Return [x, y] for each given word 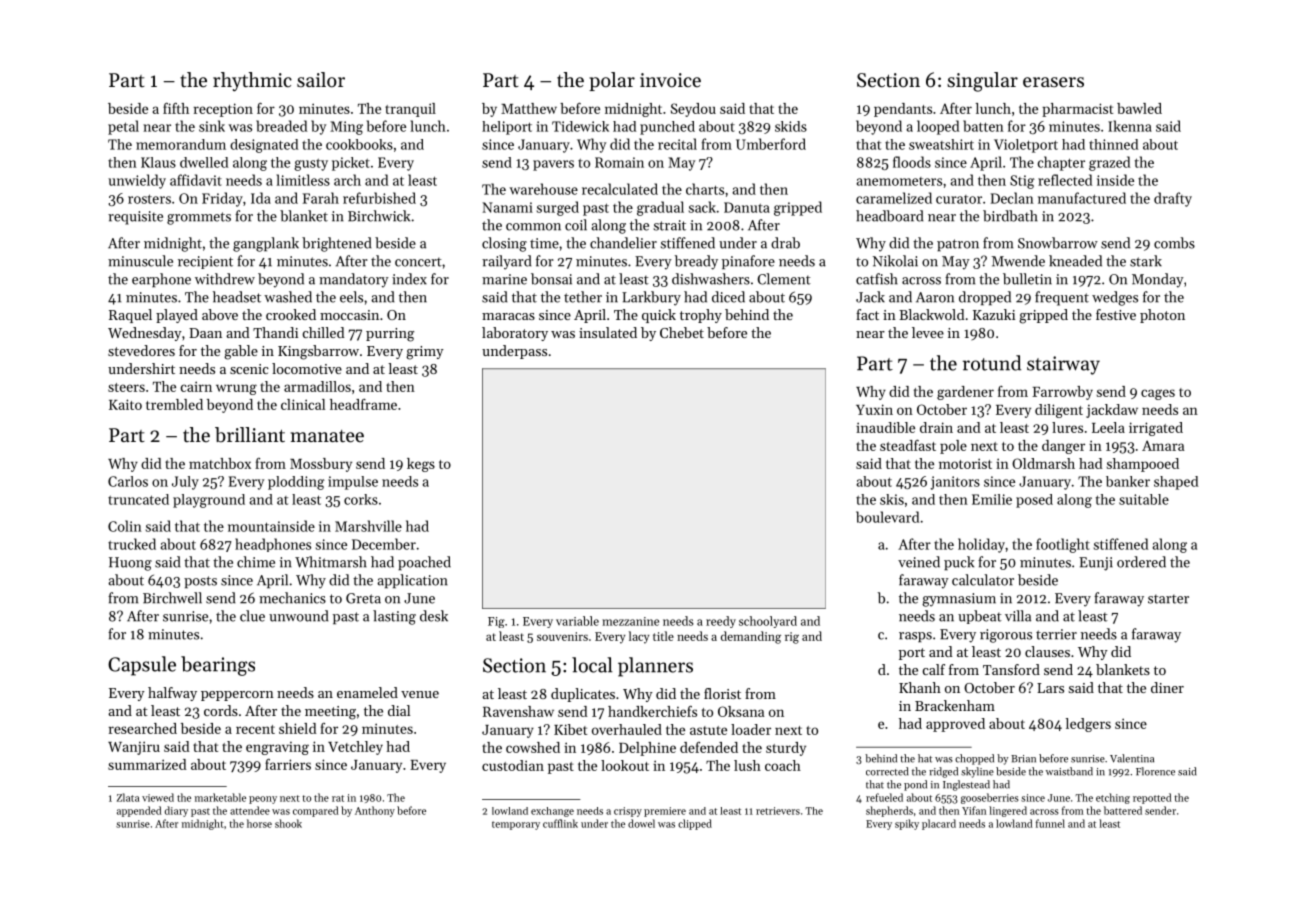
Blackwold [932, 314]
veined [919, 562]
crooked [291, 314]
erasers [1053, 82]
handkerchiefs [652, 711]
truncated [138, 499]
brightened [336, 244]
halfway [172, 694]
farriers [288, 764]
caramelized [894, 198]
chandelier [623, 243]
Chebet [682, 332]
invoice [670, 80]
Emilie [992, 499]
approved [955, 725]
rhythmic [252, 82]
